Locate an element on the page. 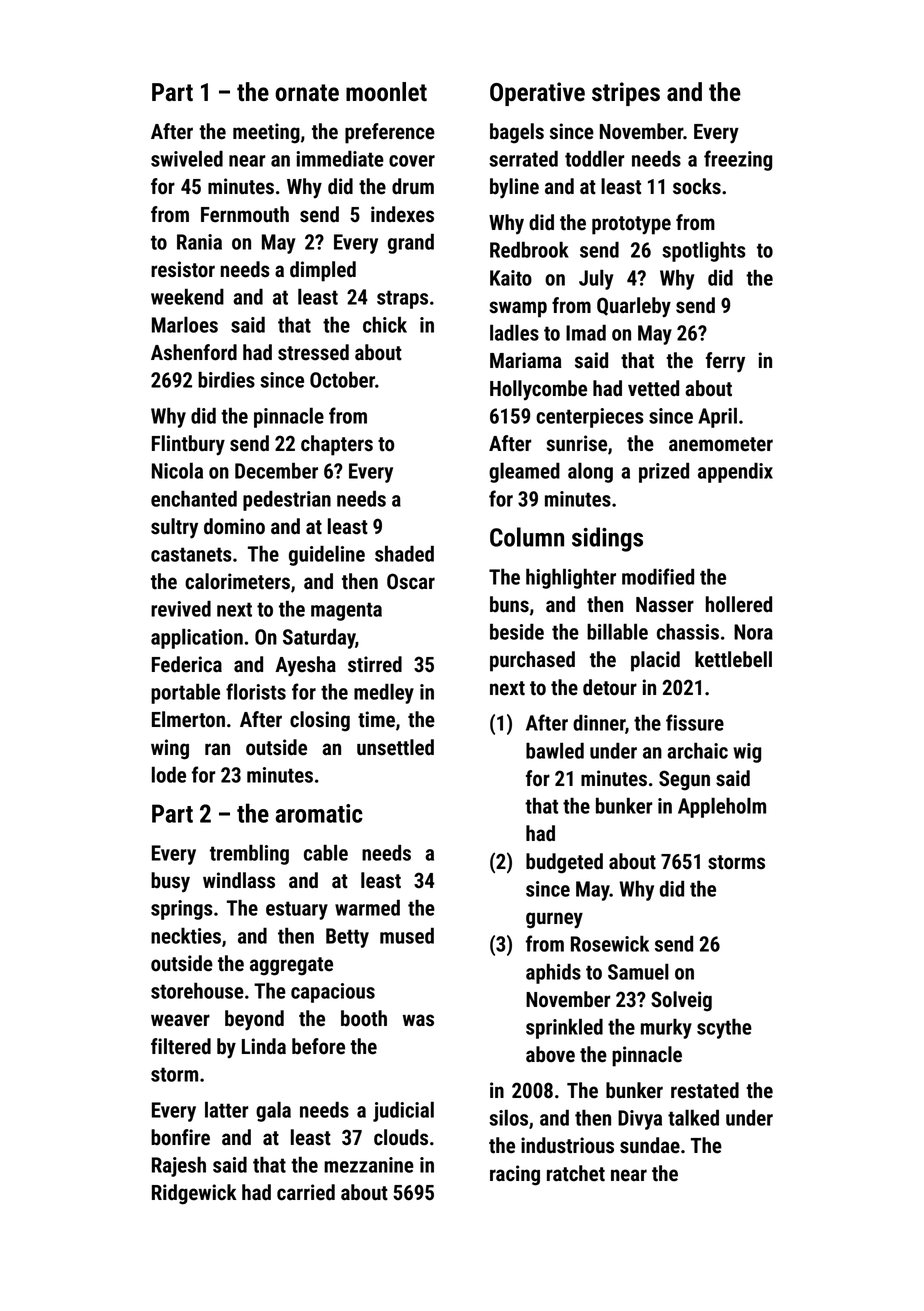 This document has height=1311, width=924. Mariama is located at coordinates (526, 360).
